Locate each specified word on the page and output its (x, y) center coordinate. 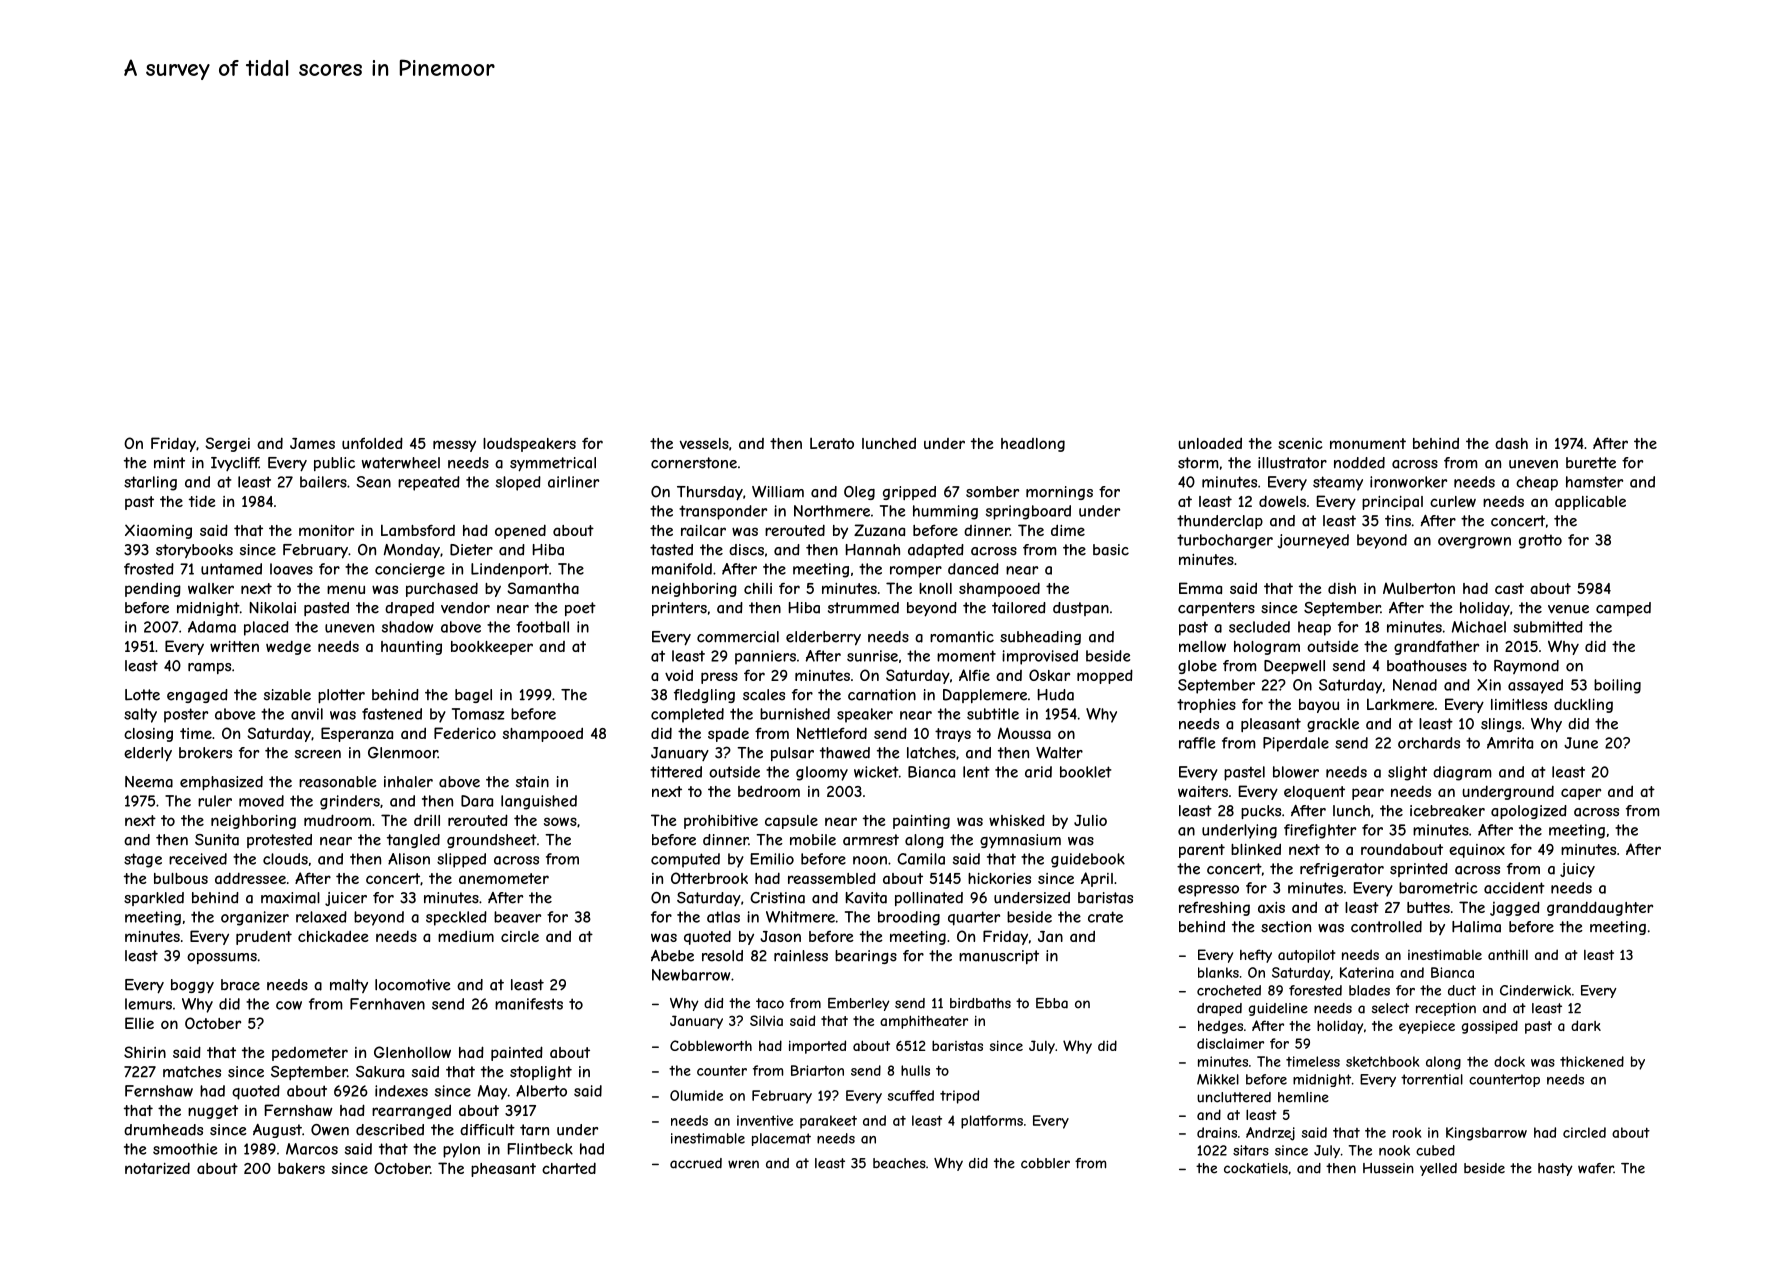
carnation (882, 695)
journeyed (1313, 541)
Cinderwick (1535, 990)
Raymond (1526, 667)
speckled (456, 918)
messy (454, 446)
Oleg (859, 493)
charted (569, 1168)
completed (687, 715)
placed (266, 628)
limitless (1519, 704)
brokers (205, 753)
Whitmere (800, 917)
